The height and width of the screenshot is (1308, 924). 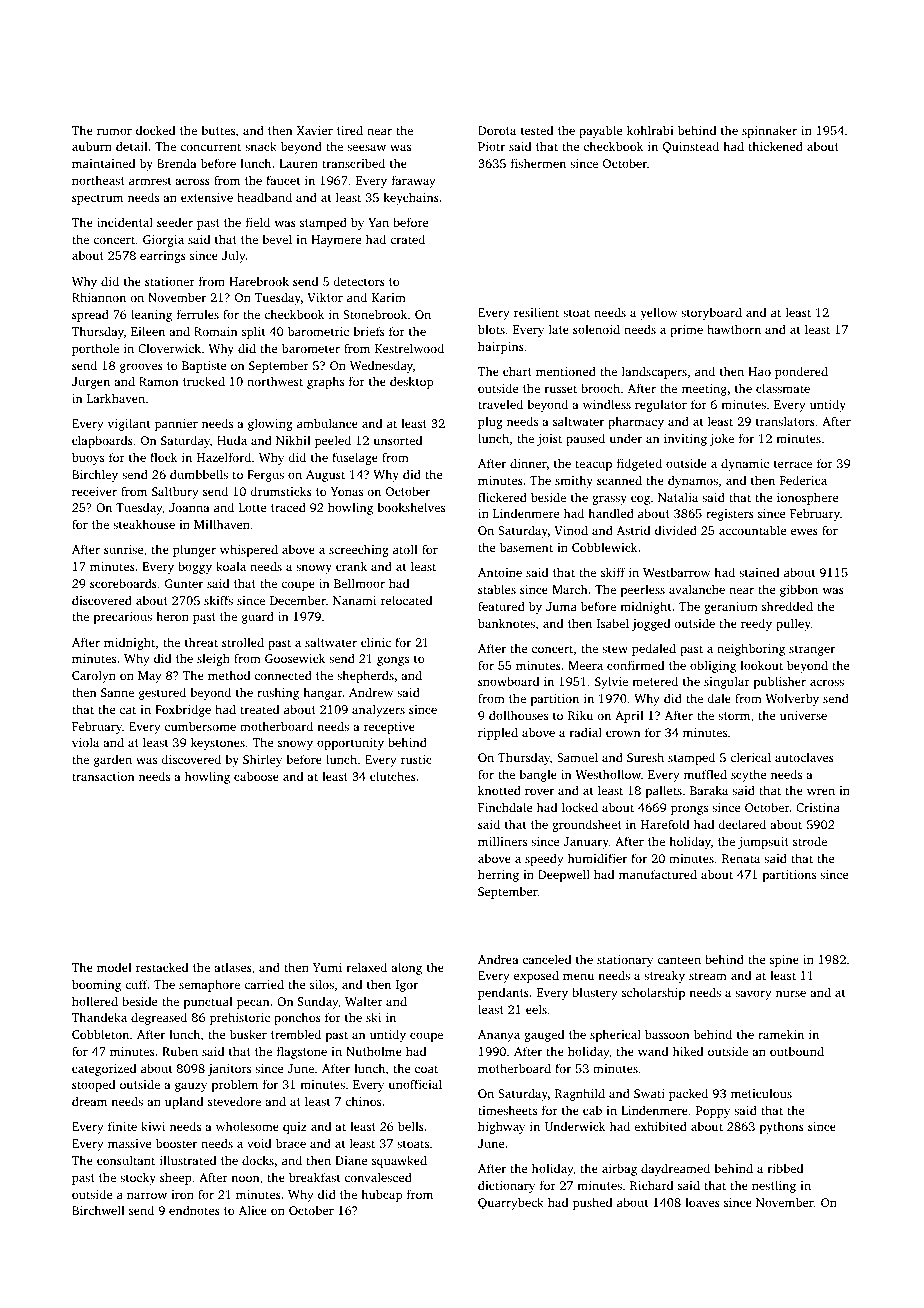 What do you see at coordinates (793, 464) in the screenshot?
I see `terrace` at bounding box center [793, 464].
